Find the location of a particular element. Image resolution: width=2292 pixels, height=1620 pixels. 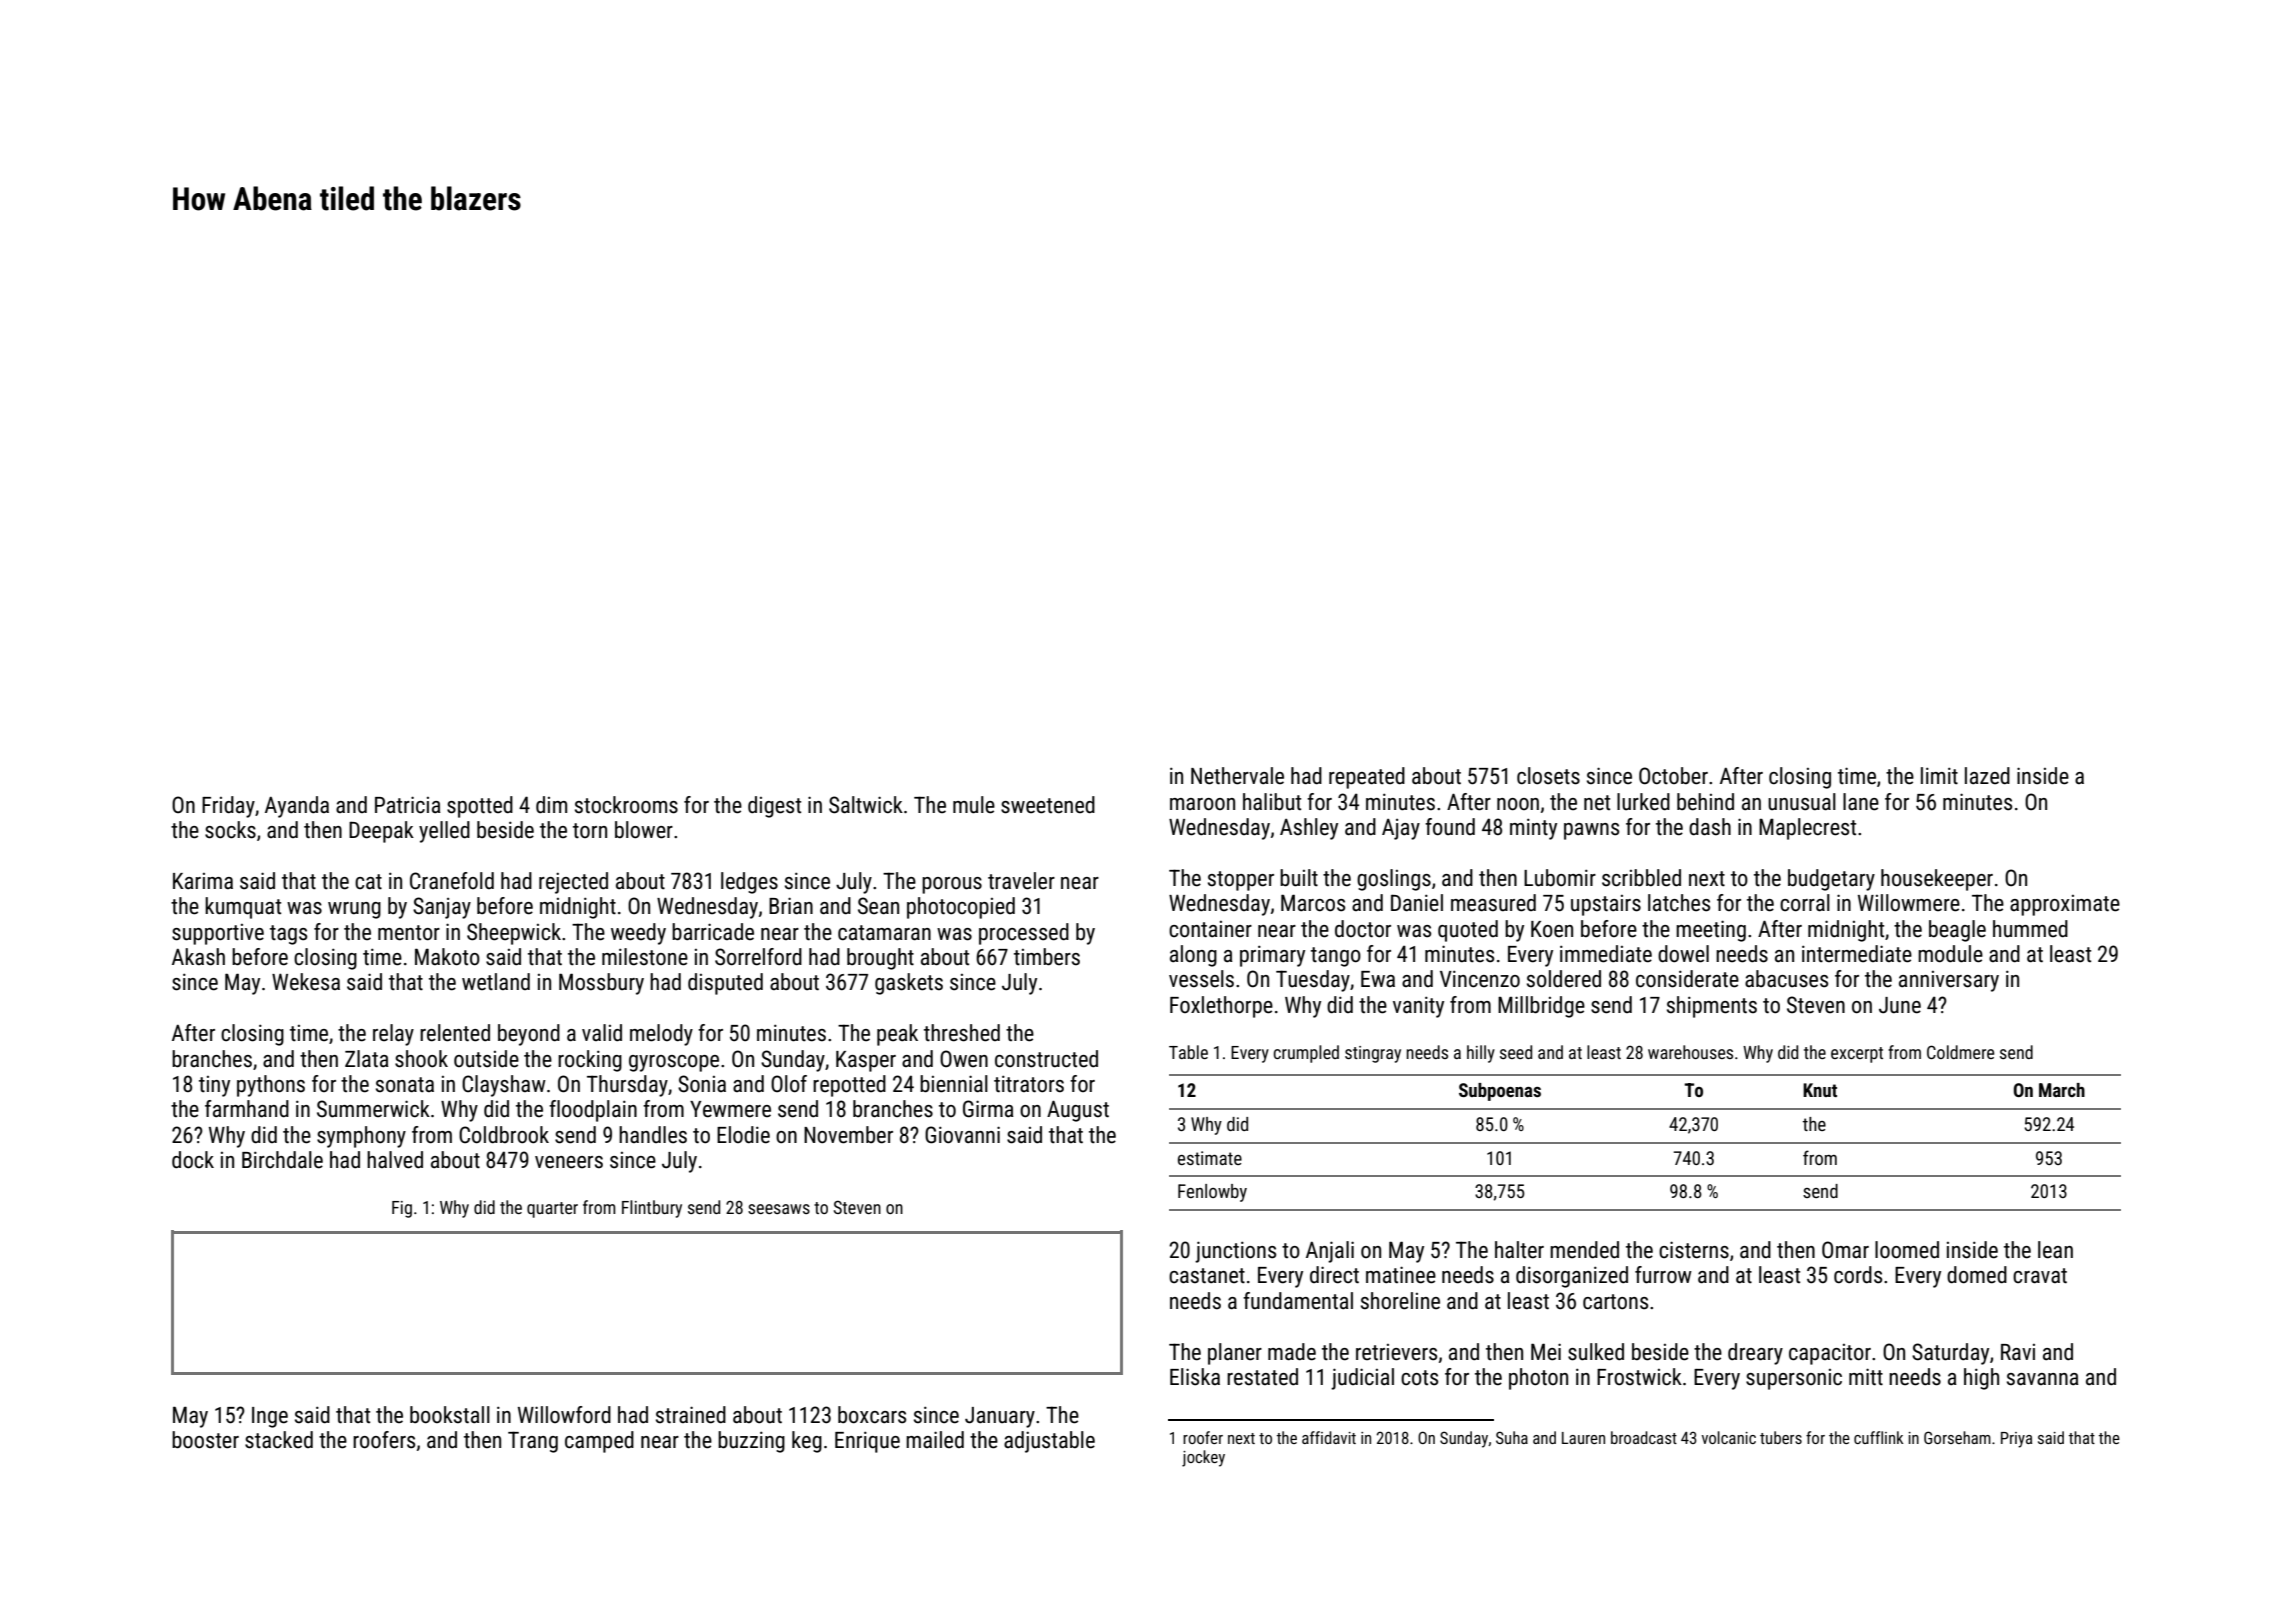

dock is located at coordinates (193, 1160).
